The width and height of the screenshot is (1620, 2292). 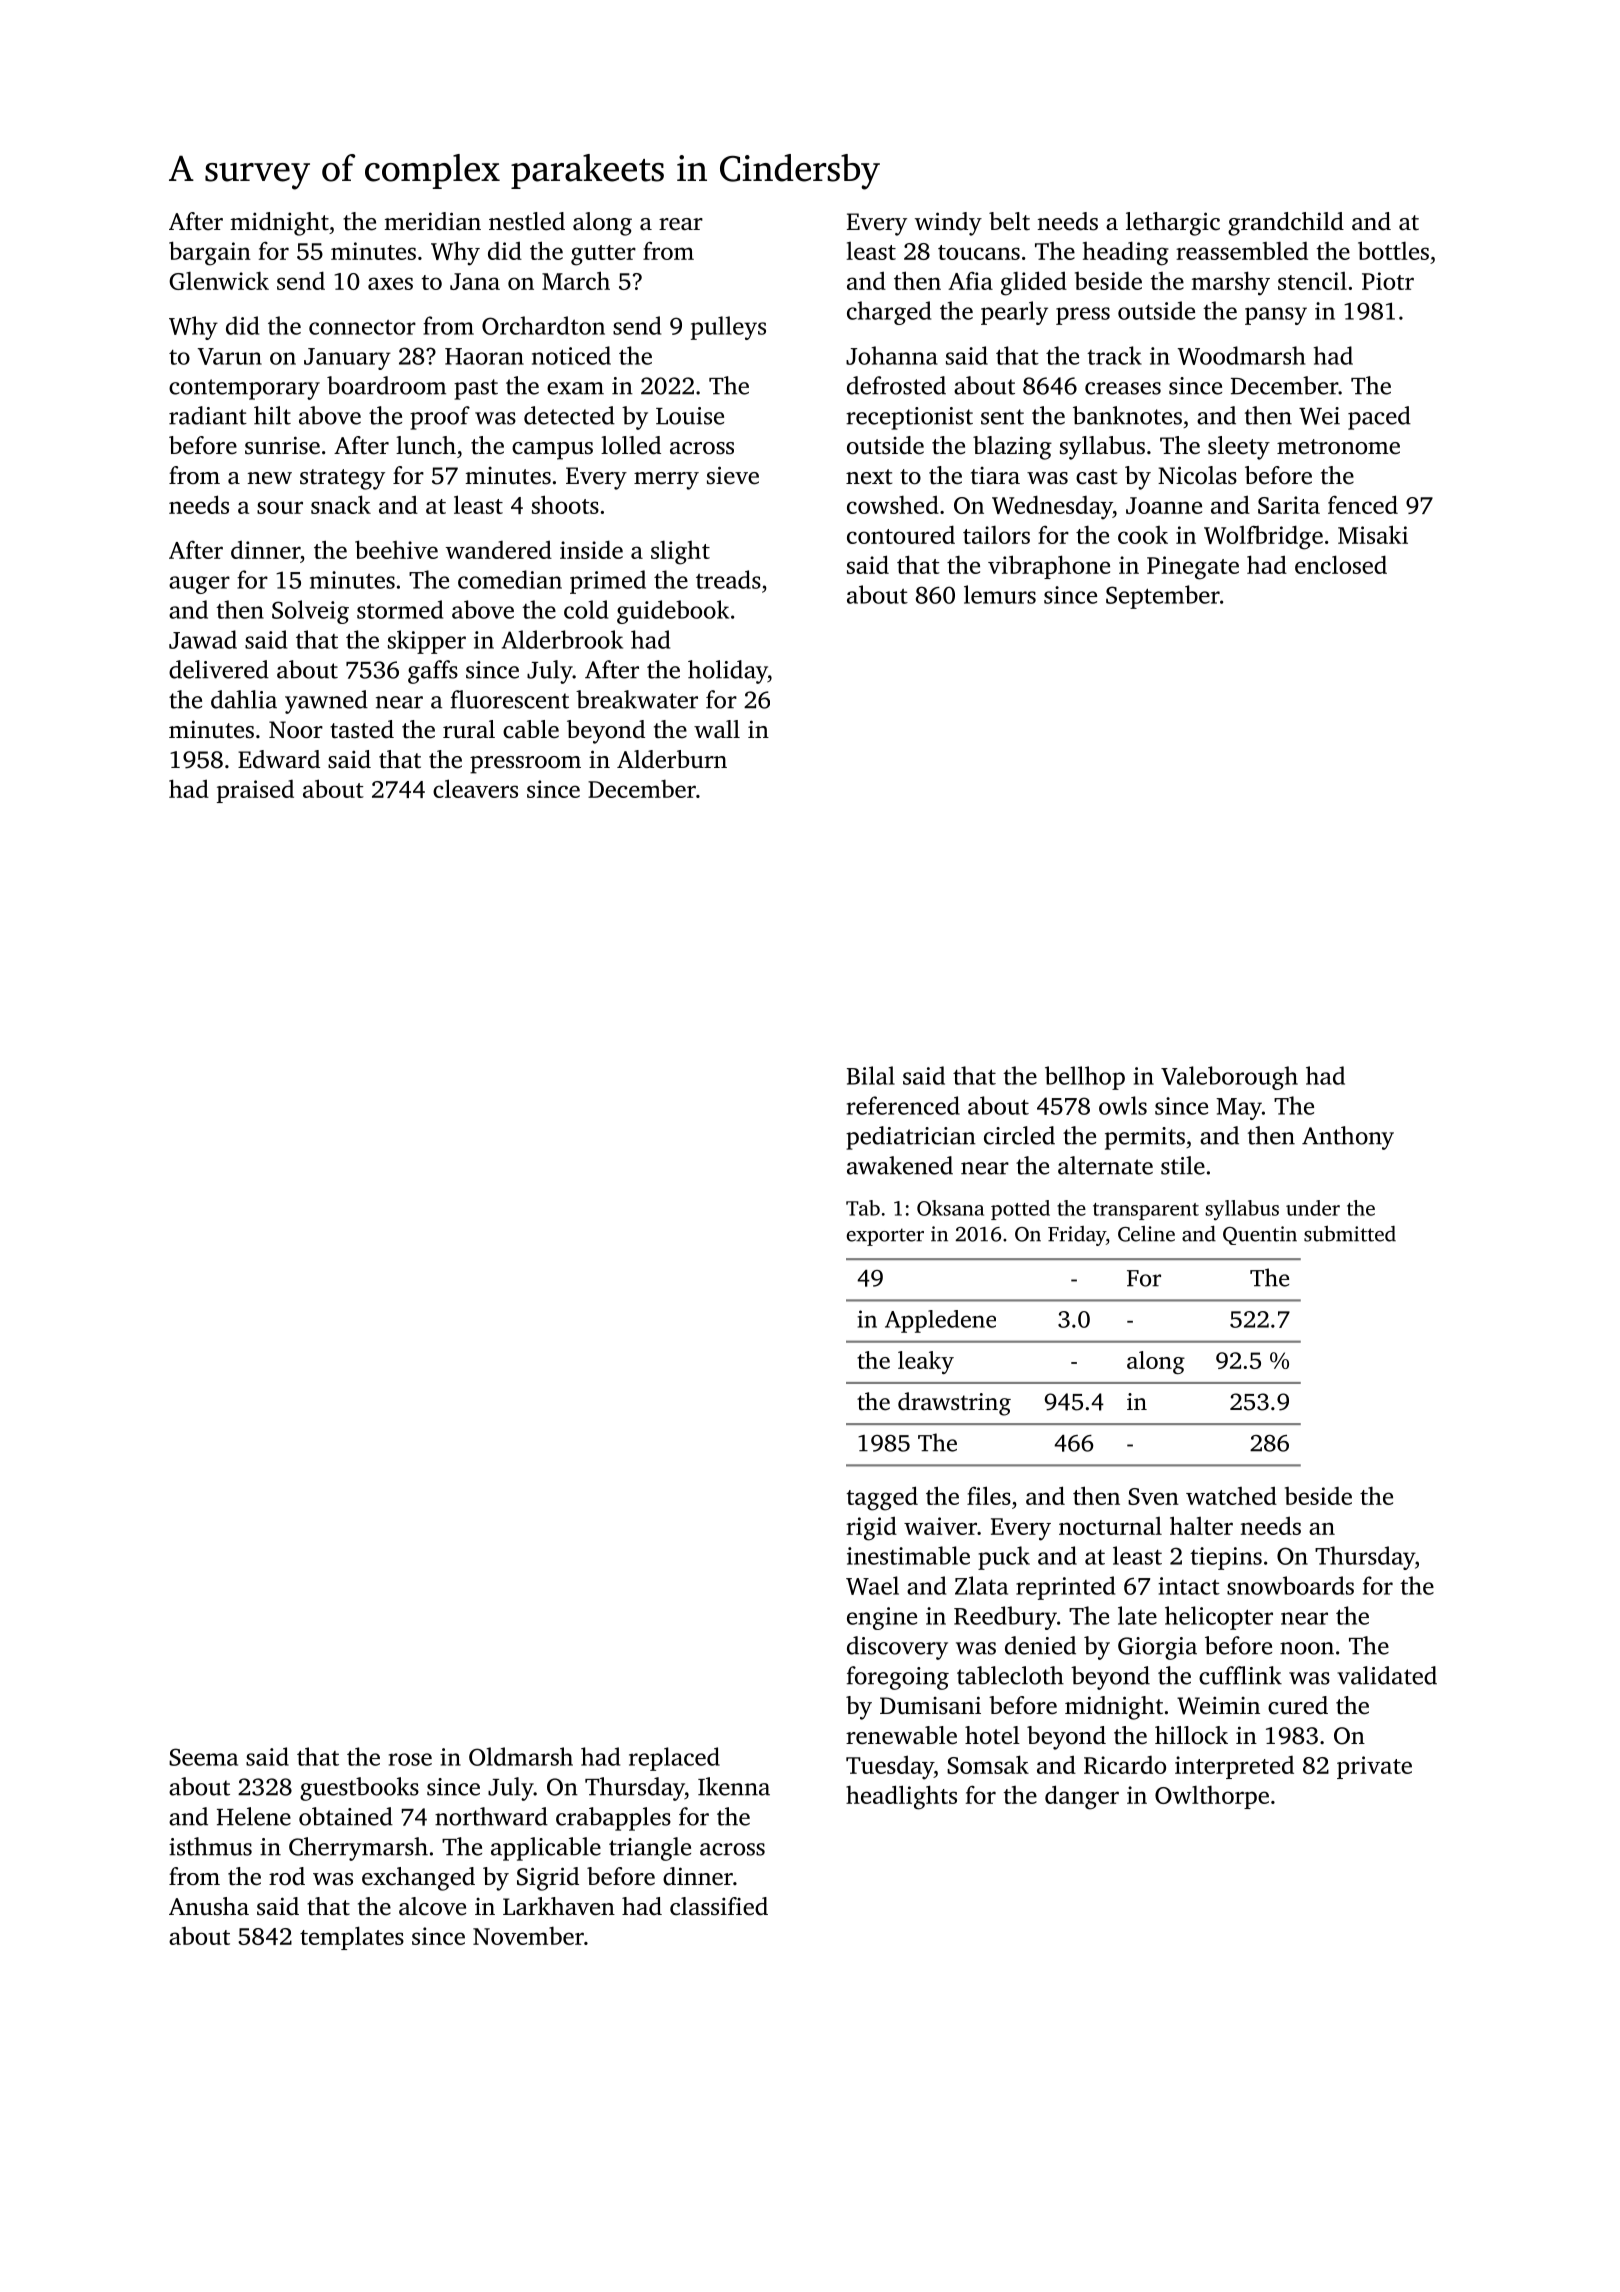 What do you see at coordinates (719, 1906) in the screenshot?
I see `classified` at bounding box center [719, 1906].
